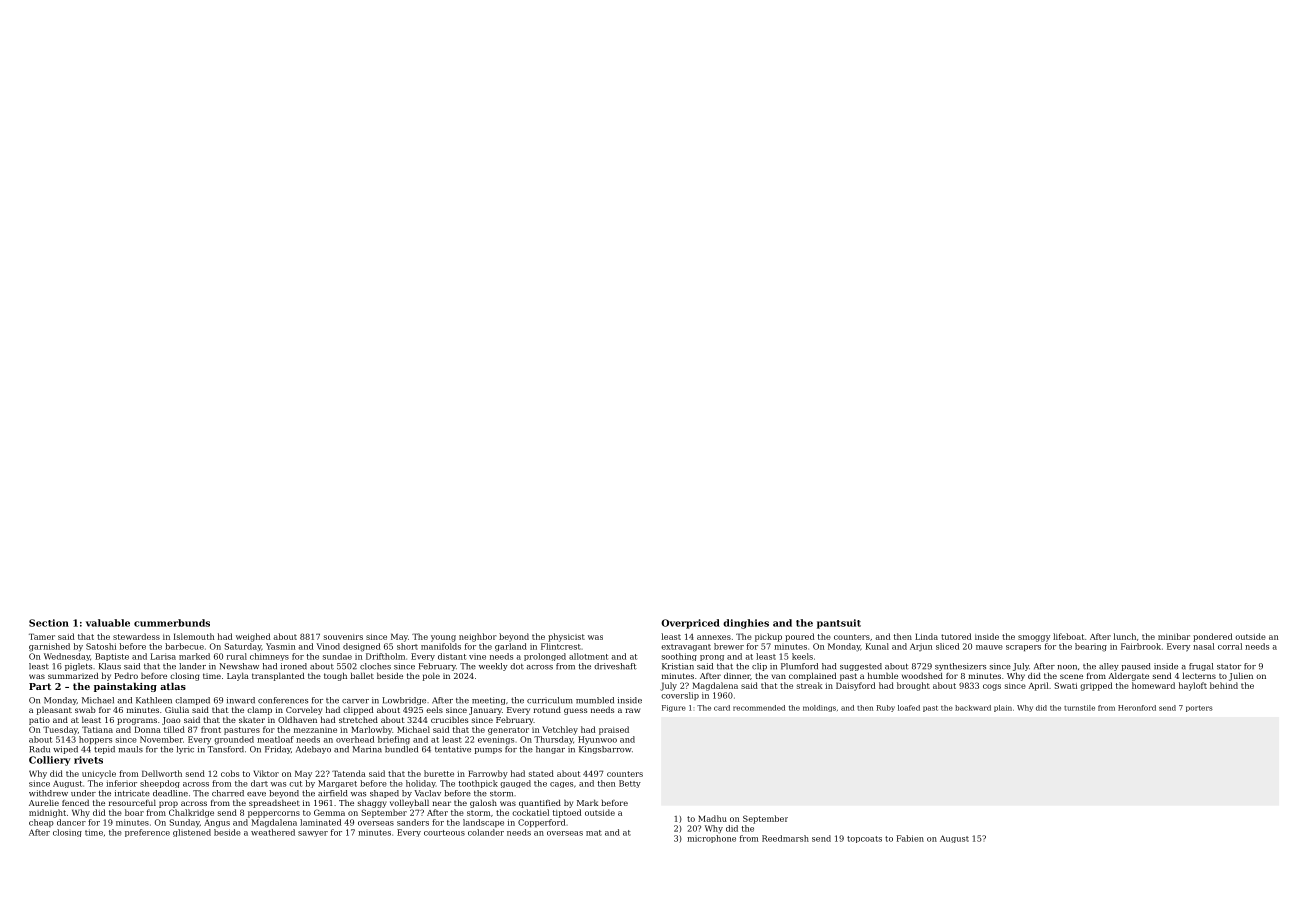 The height and width of the screenshot is (924, 1308). Describe the element at coordinates (973, 708) in the screenshot. I see `backward` at that location.
